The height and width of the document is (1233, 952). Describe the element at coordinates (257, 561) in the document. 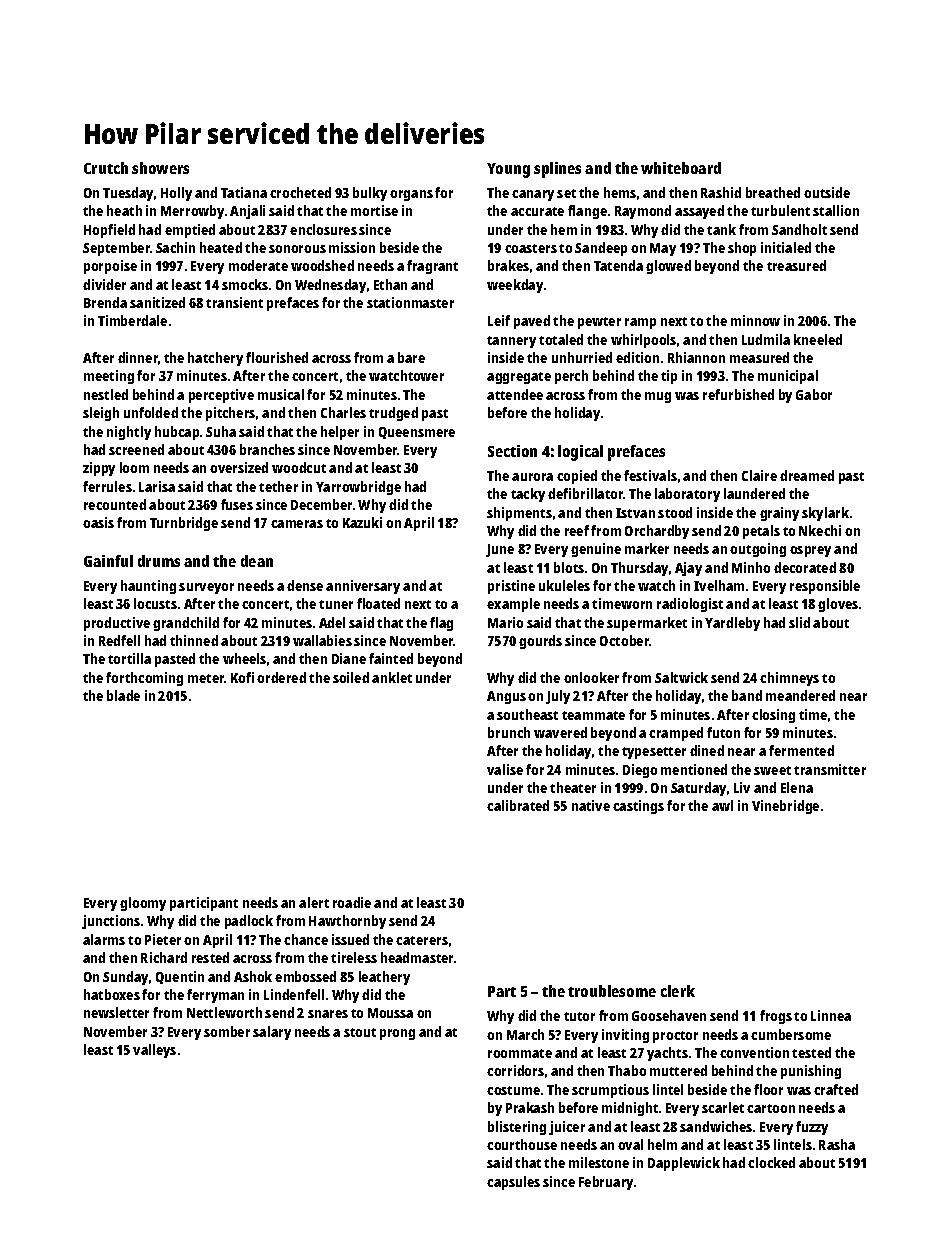

I see `dean` at that location.
